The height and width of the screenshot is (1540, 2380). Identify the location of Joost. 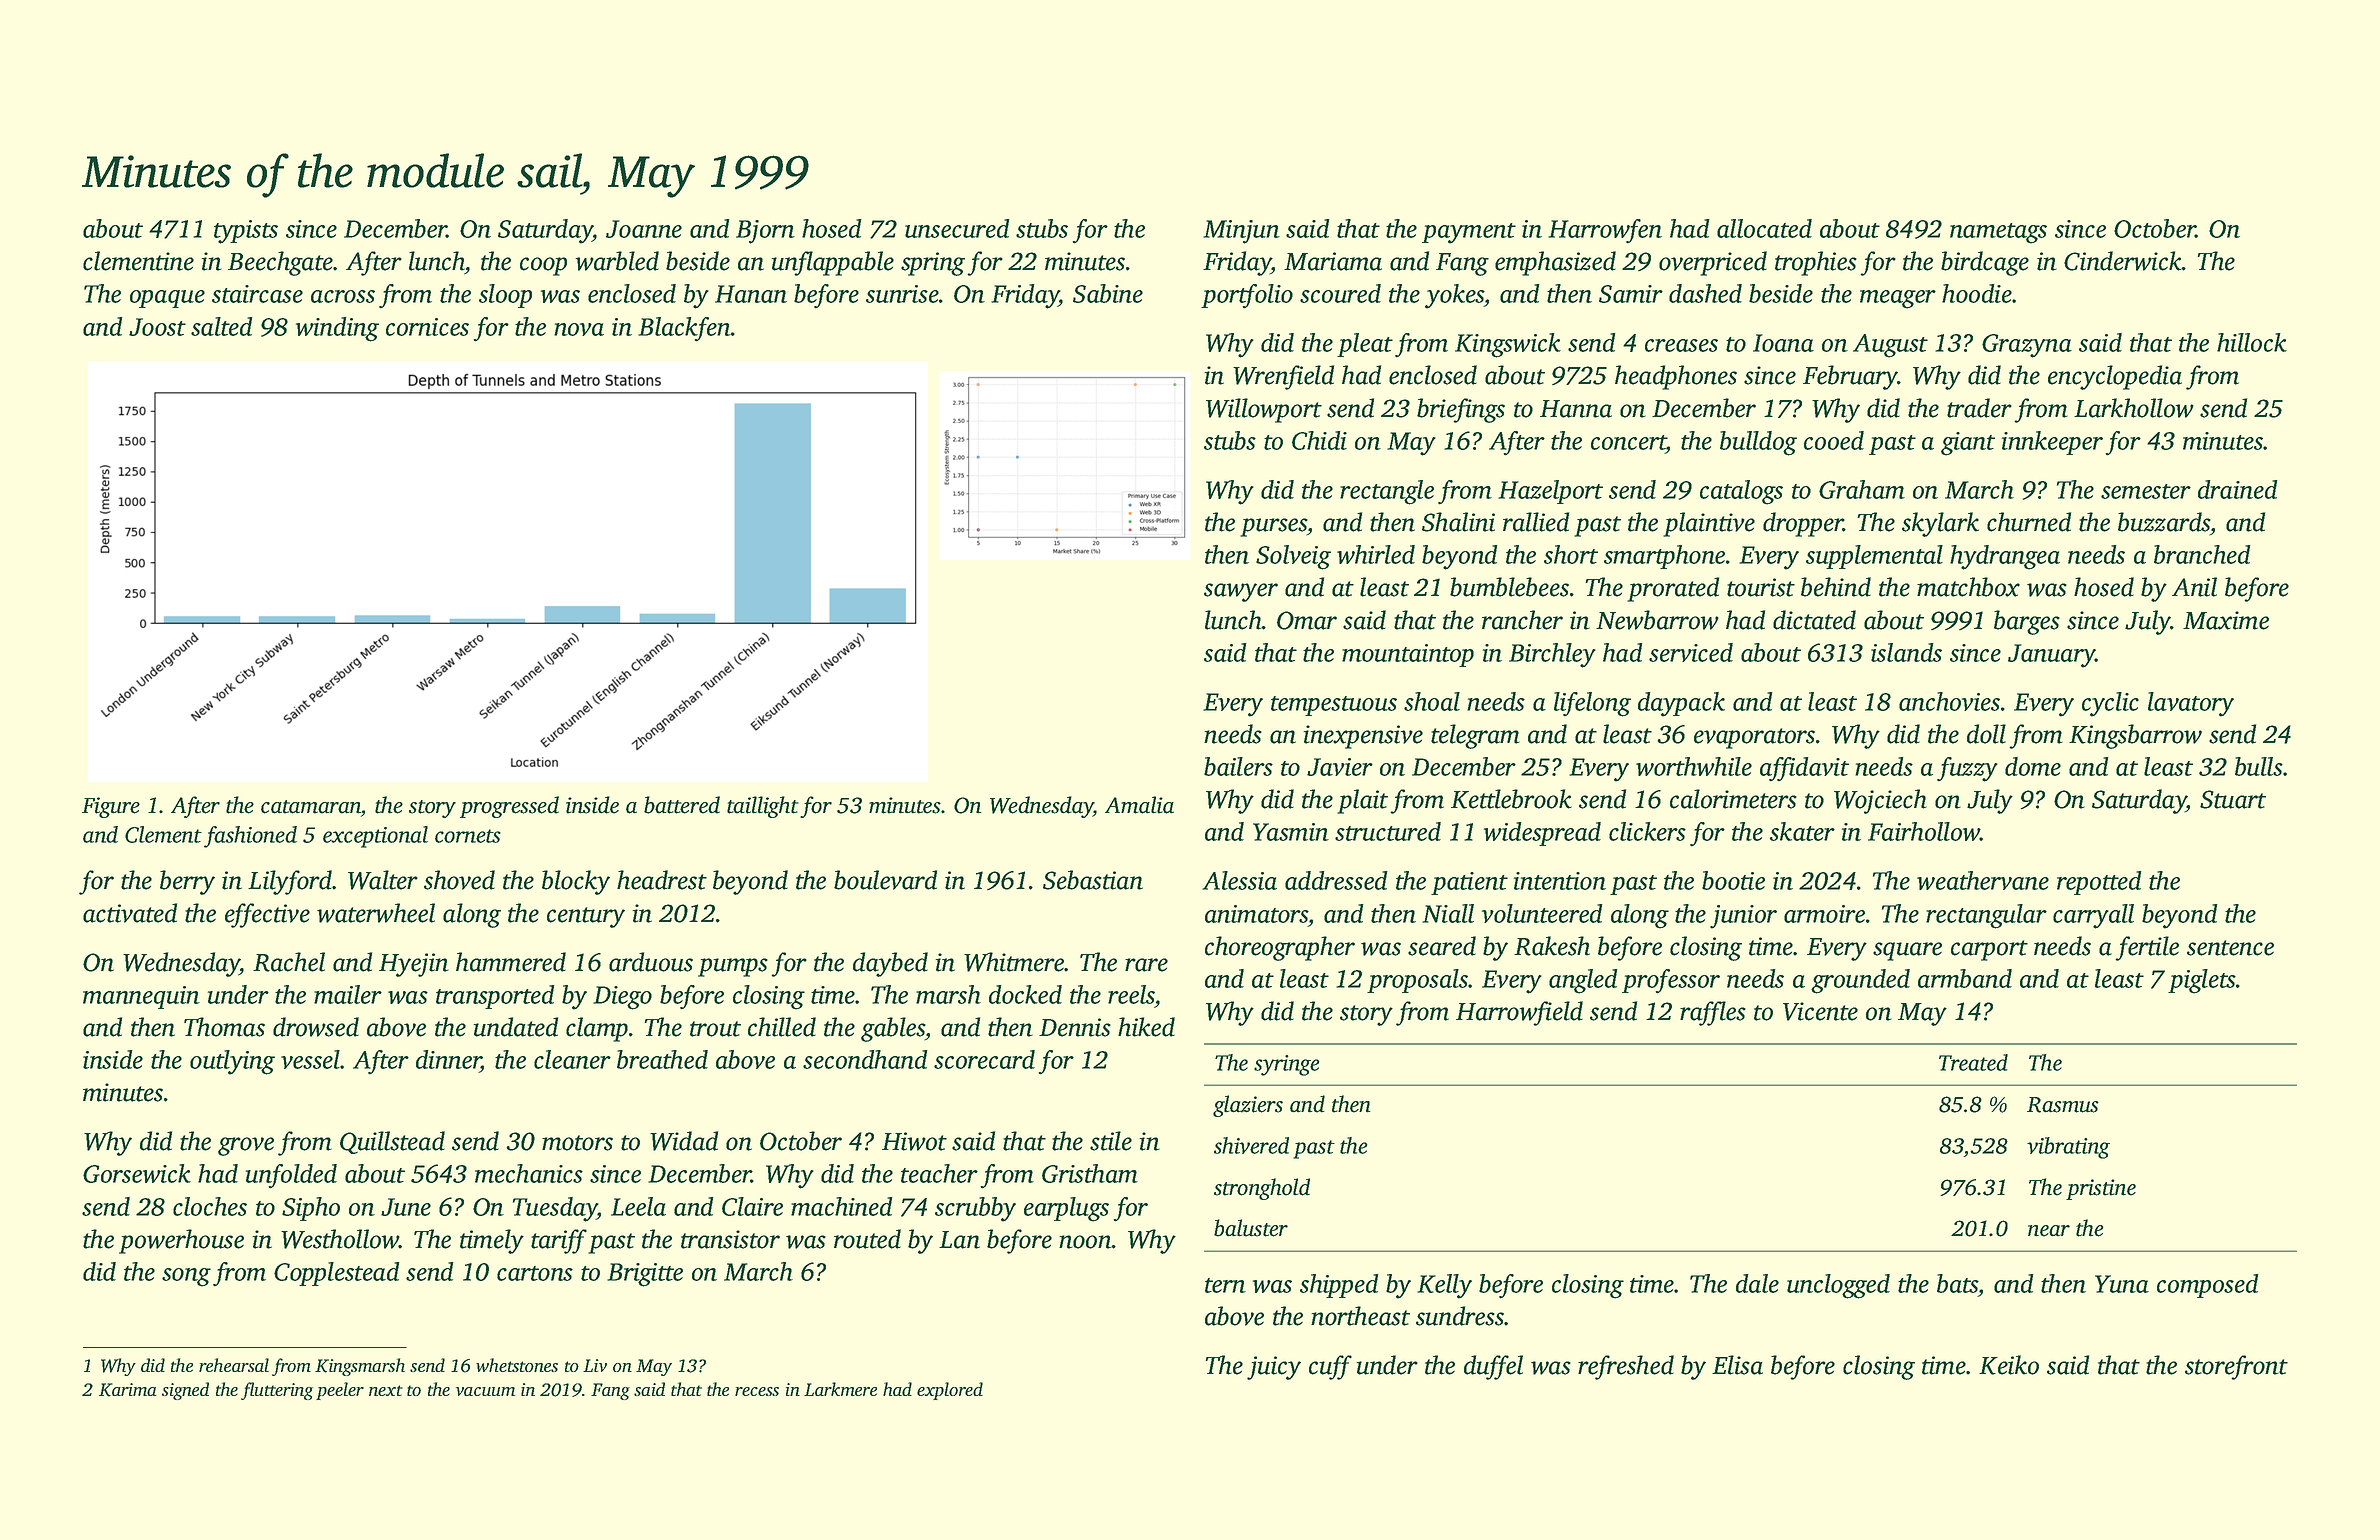
(157, 327).
